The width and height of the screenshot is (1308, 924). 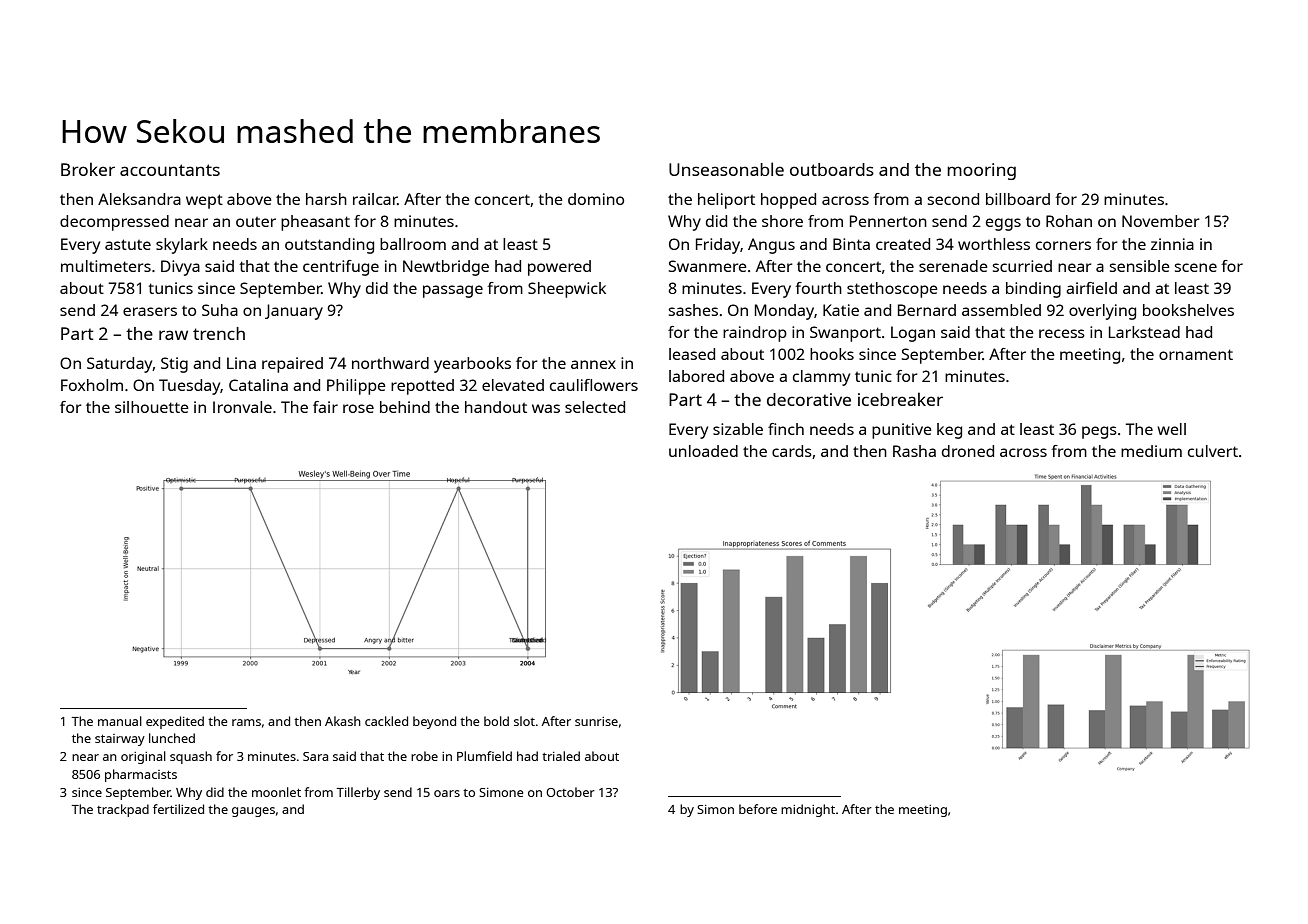 What do you see at coordinates (726, 169) in the screenshot?
I see `Unseasonable` at bounding box center [726, 169].
